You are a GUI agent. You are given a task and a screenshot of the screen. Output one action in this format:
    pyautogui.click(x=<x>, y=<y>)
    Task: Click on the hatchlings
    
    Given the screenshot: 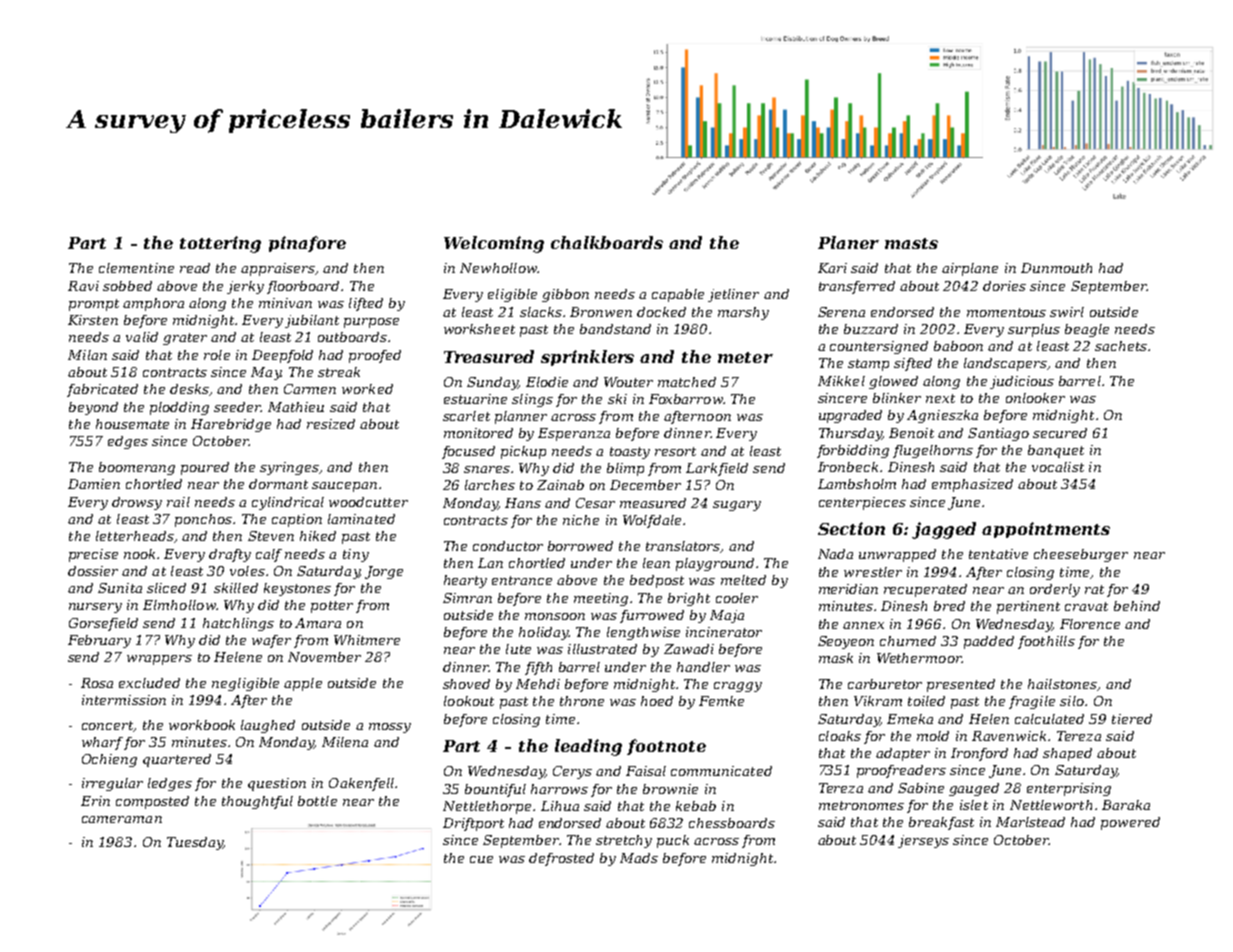 What is the action you would take?
    pyautogui.click(x=238, y=624)
